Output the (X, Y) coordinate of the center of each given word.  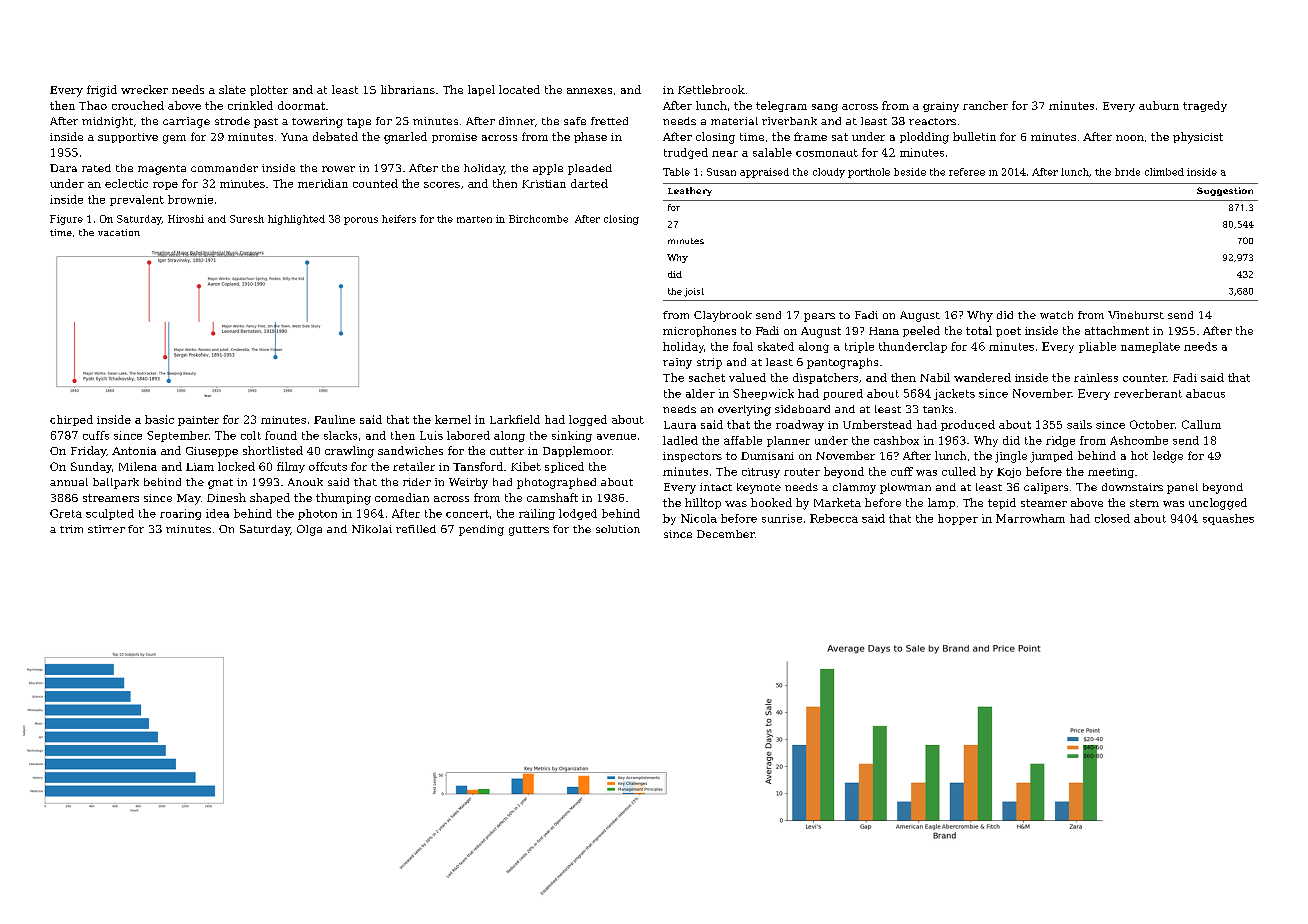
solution (618, 529)
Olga (309, 530)
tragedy (1205, 106)
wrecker (144, 89)
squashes (1228, 519)
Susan (721, 172)
